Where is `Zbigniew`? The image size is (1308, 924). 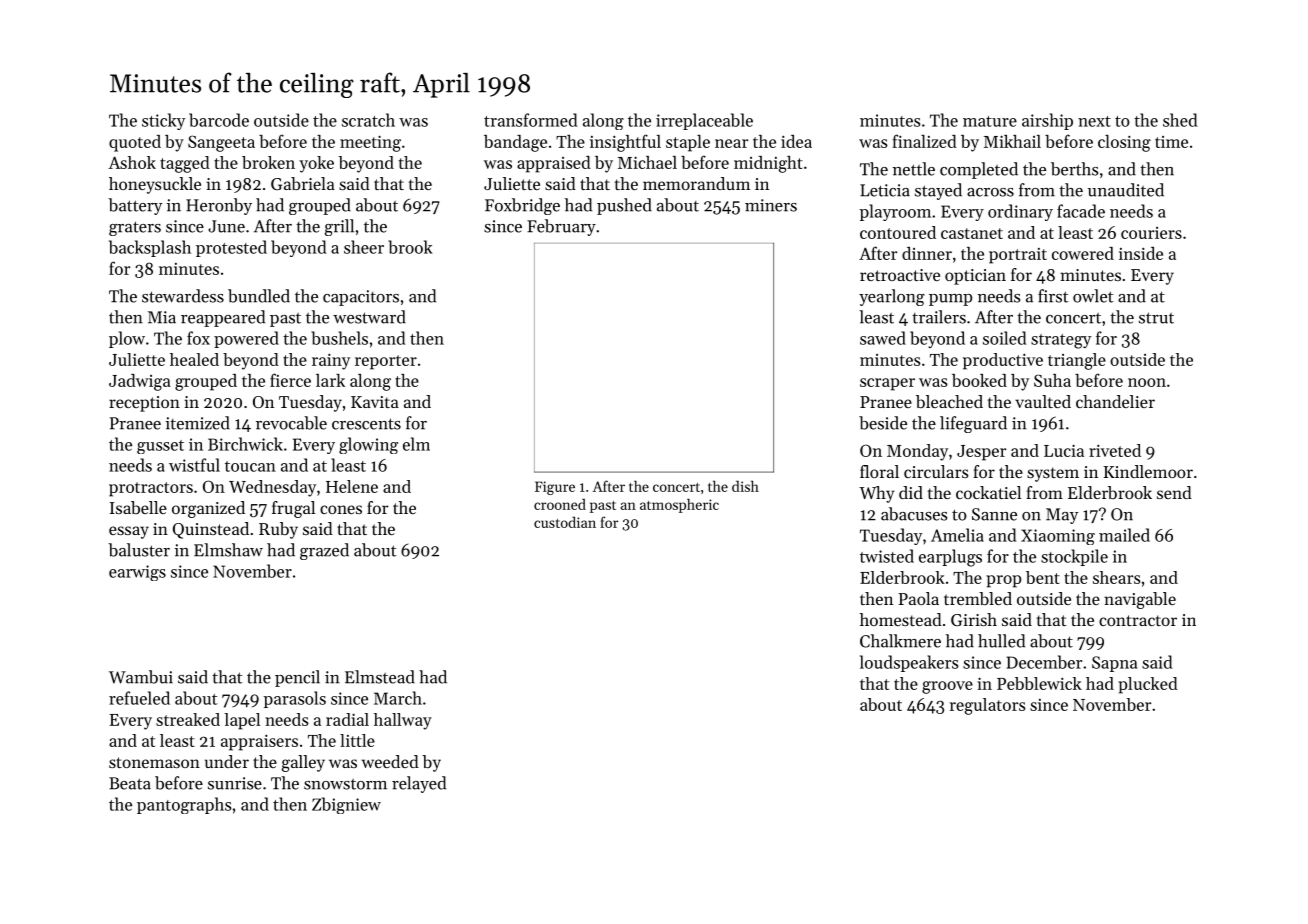
Zbigniew is located at coordinates (346, 805).
